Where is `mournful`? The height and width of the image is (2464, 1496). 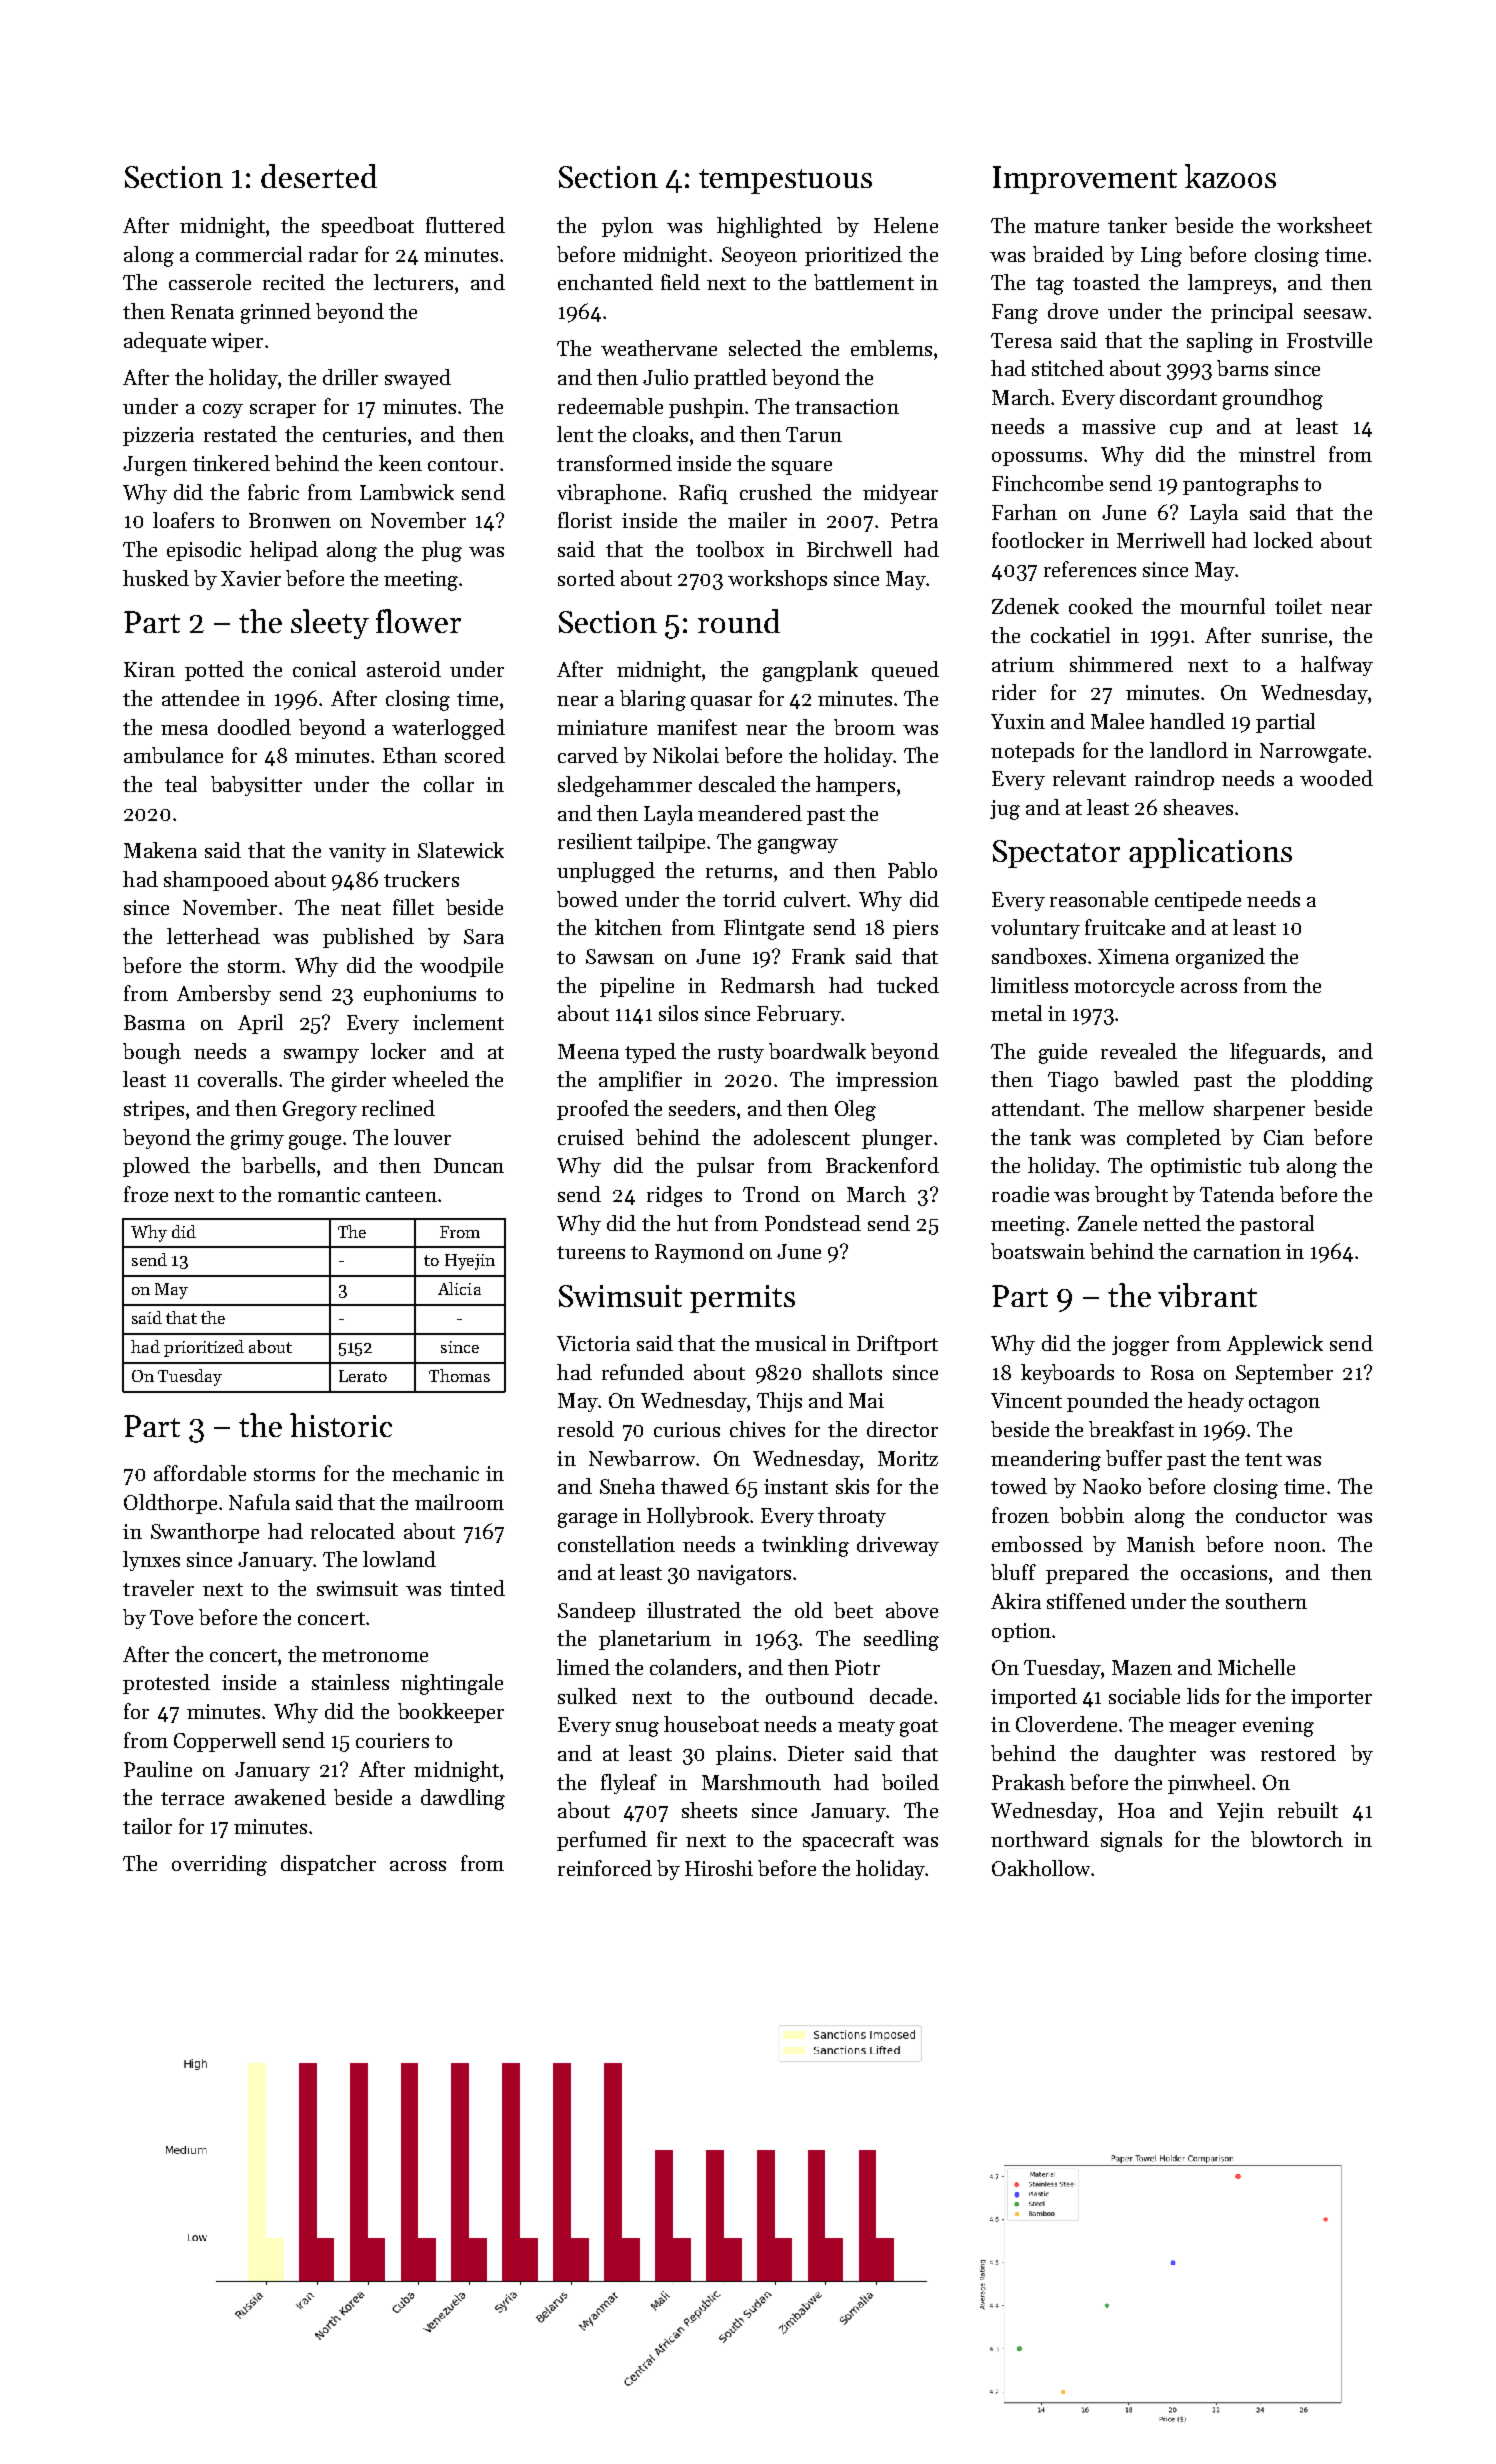
mournful is located at coordinates (1222, 606).
